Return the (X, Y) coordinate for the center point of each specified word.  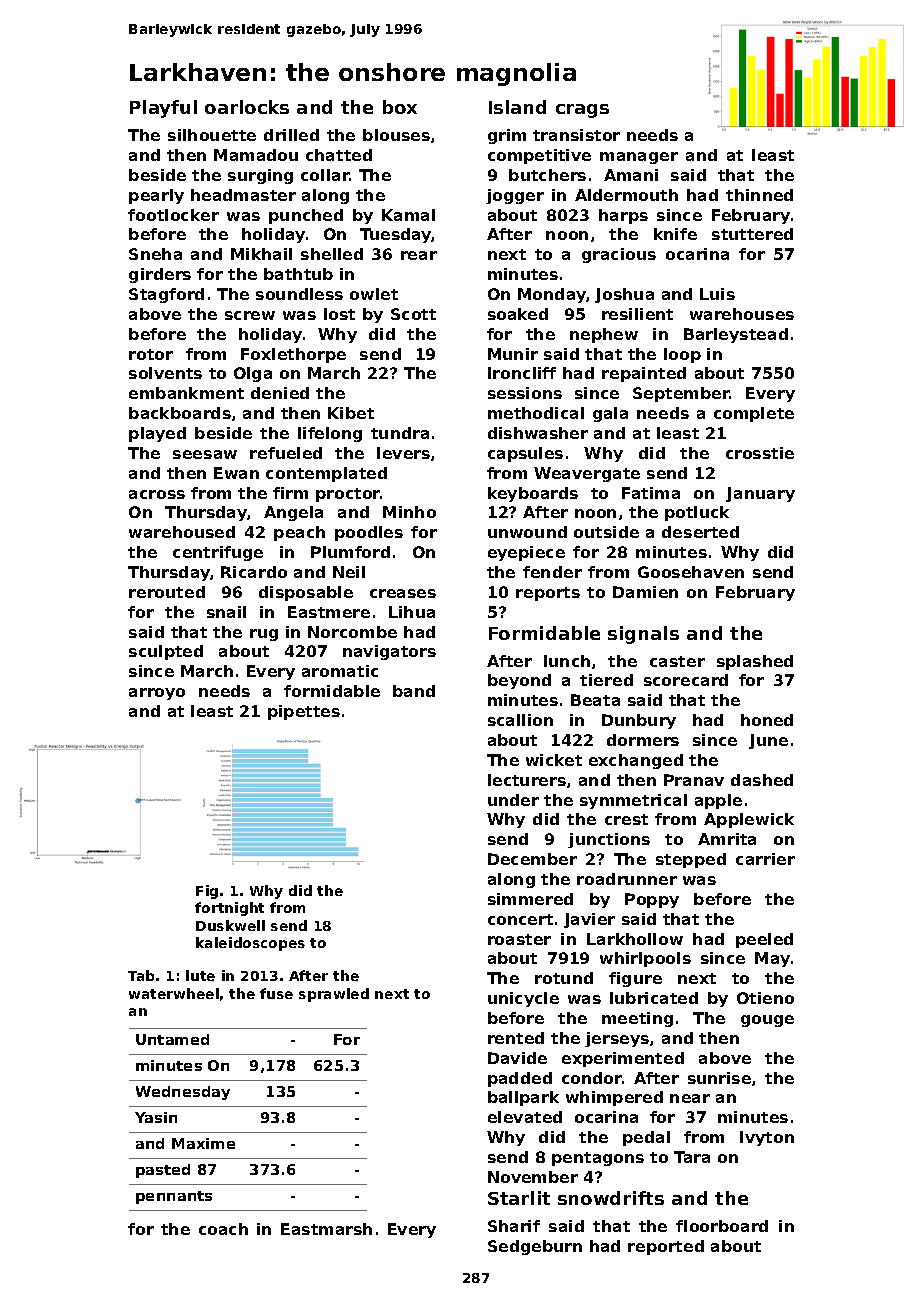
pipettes (304, 712)
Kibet (351, 413)
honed (767, 720)
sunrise (719, 1078)
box (400, 107)
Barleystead (736, 335)
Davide (517, 1058)
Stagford (166, 295)
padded (520, 1079)
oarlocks (247, 107)
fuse (276, 993)
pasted (163, 1171)
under (513, 800)
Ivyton (767, 1138)
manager (639, 158)
